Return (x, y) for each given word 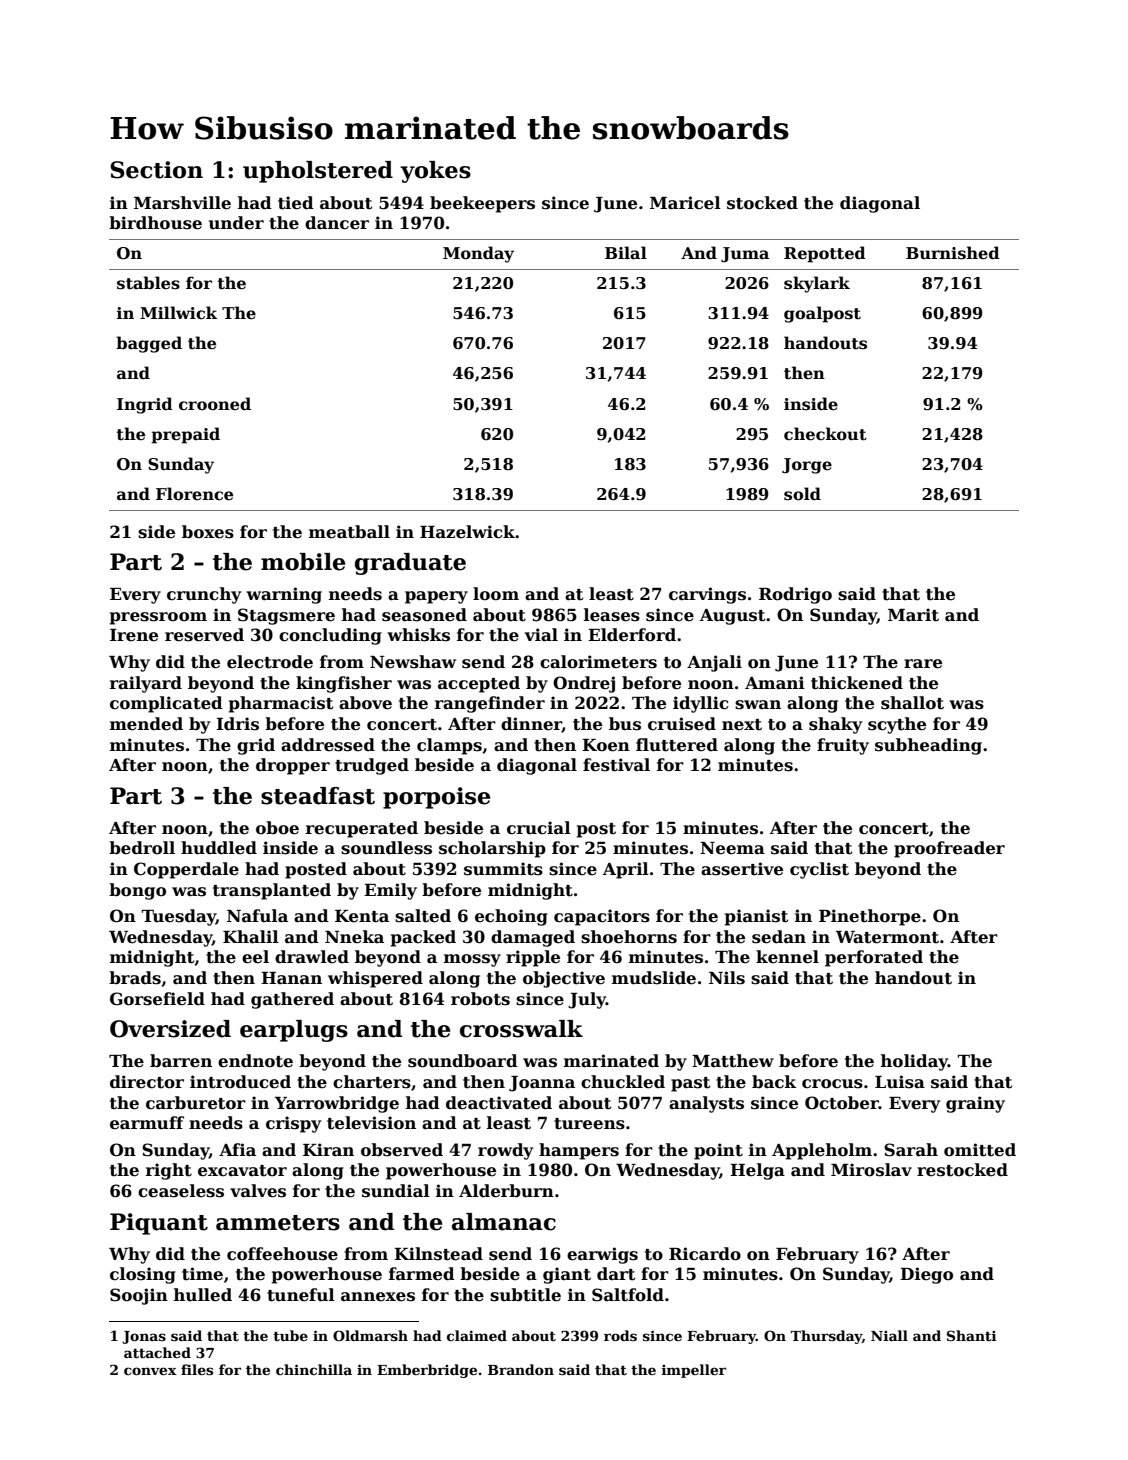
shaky (835, 725)
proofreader (949, 849)
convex (150, 1371)
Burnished (953, 253)
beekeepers (482, 204)
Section (156, 170)
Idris (237, 724)
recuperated (362, 829)
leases (612, 615)
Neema (732, 848)
